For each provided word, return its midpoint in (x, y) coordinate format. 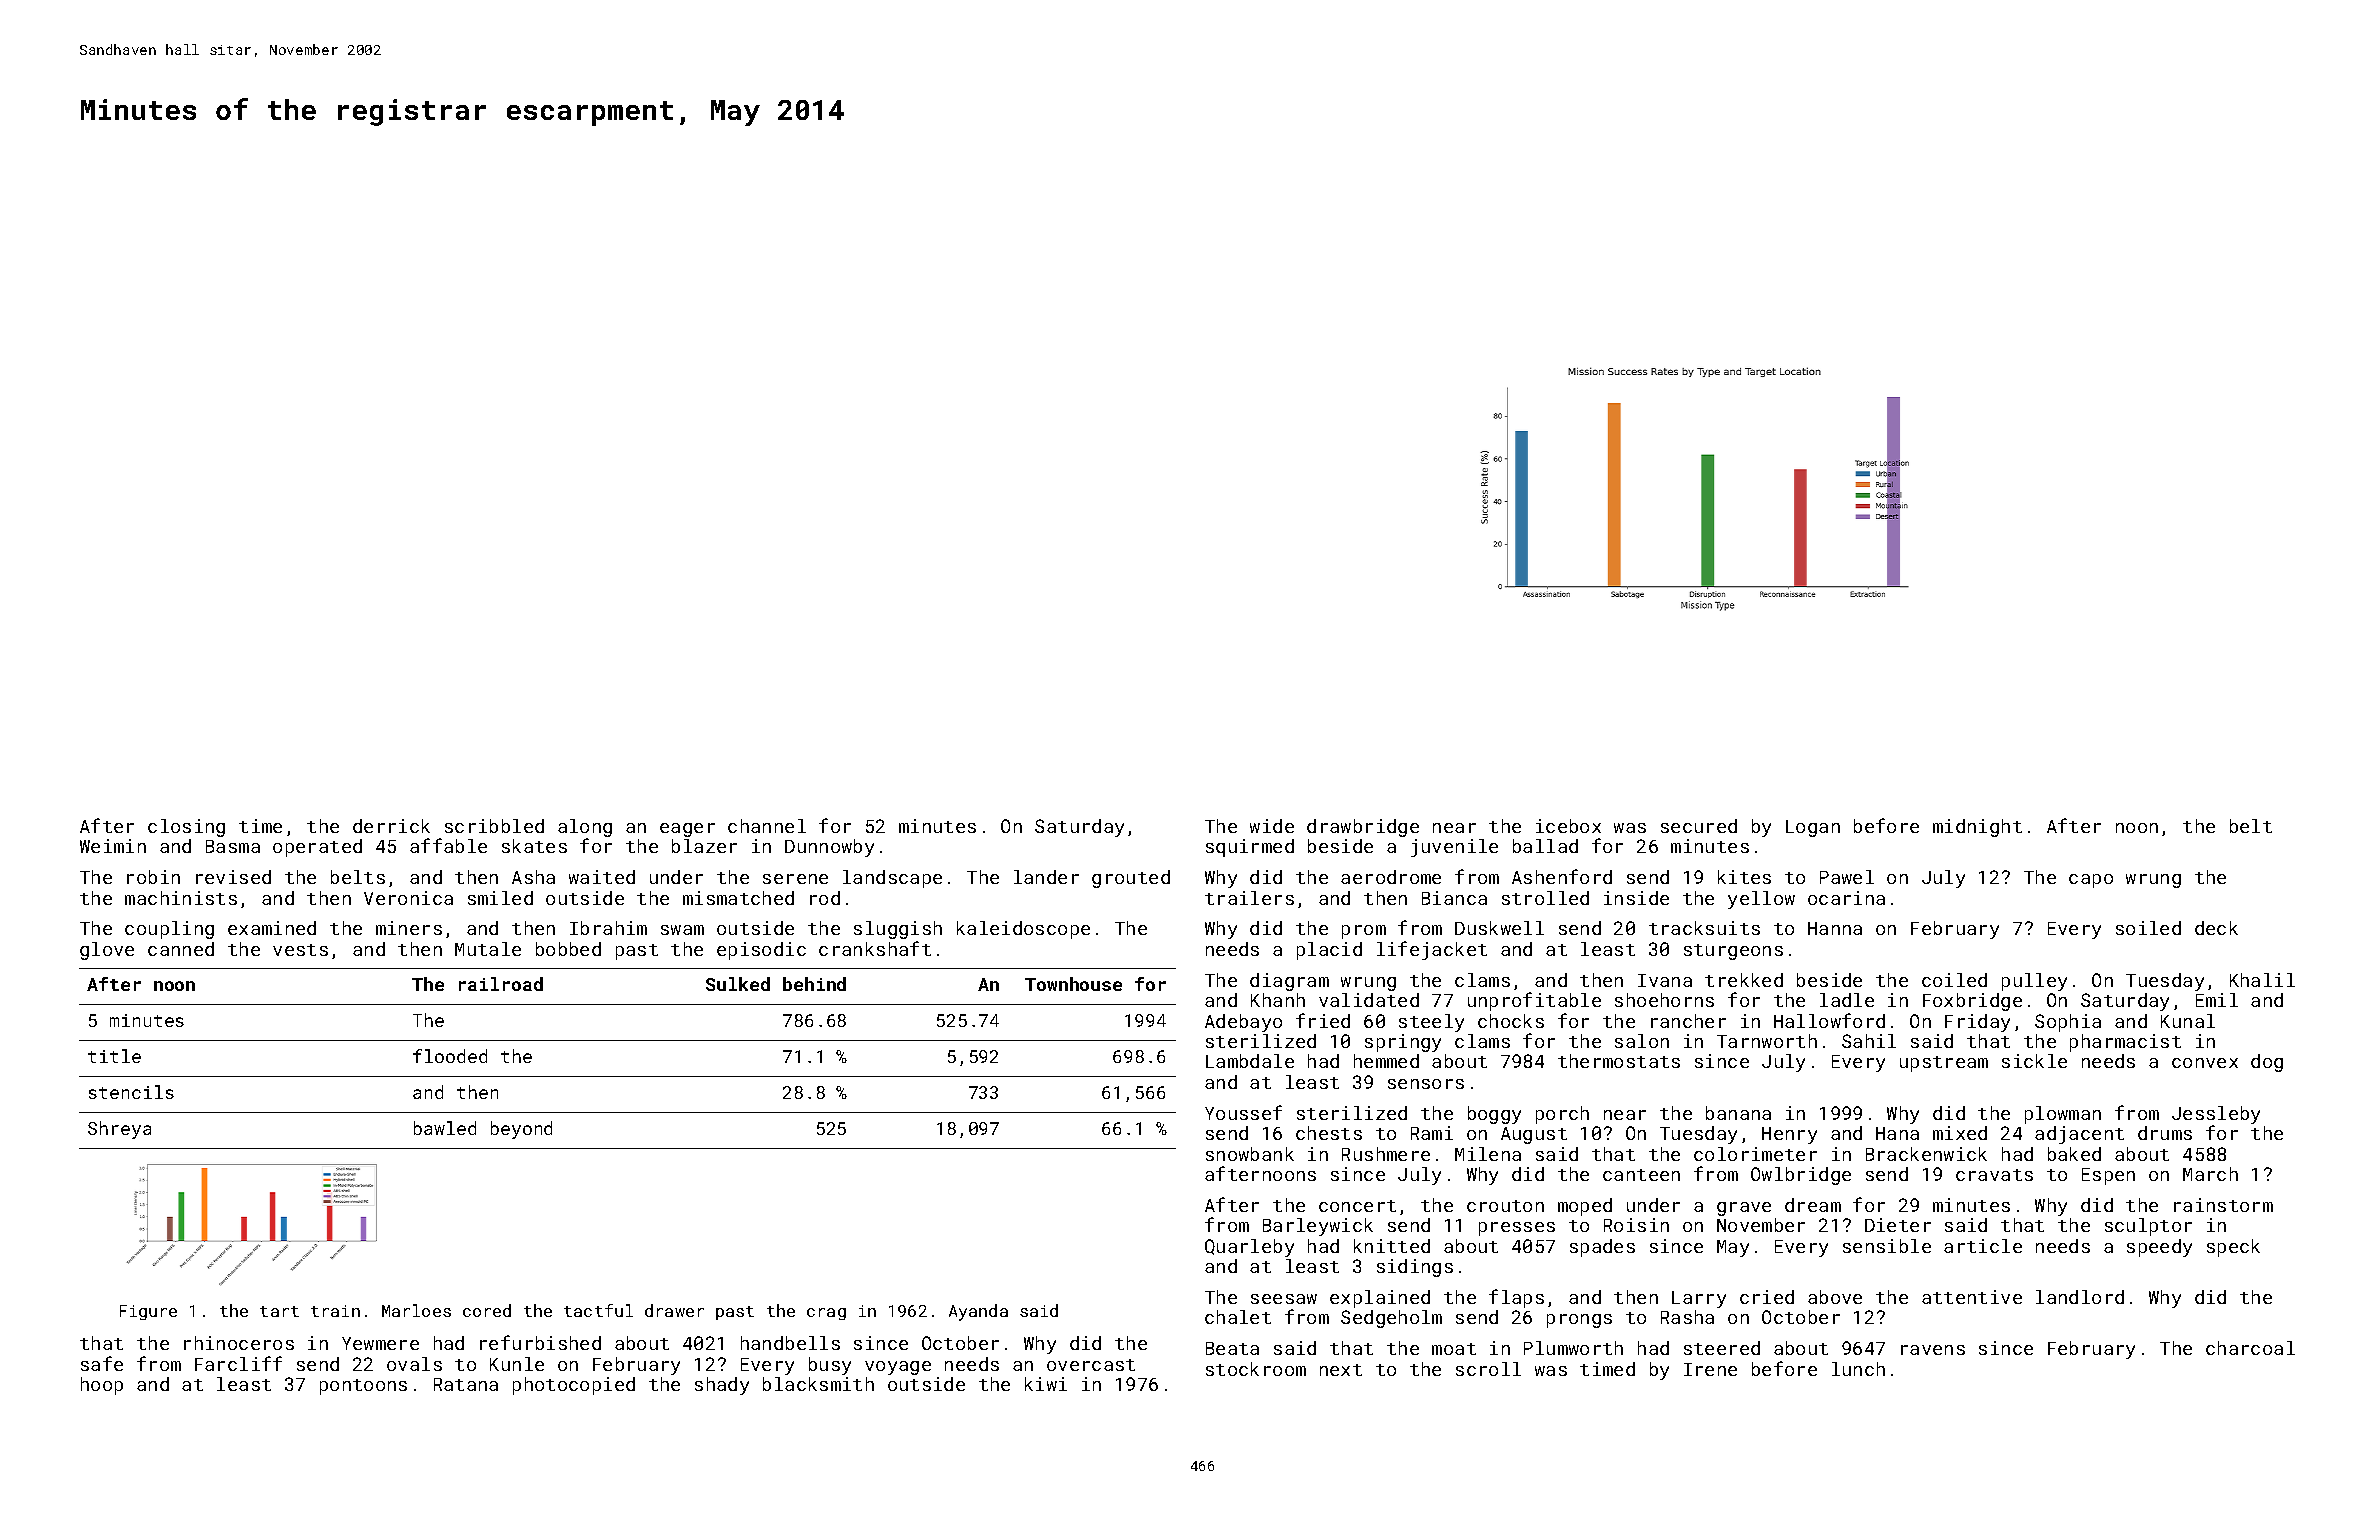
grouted (1131, 879)
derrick (391, 826)
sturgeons (1733, 952)
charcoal (2250, 1348)
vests (300, 950)
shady (722, 1386)
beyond (521, 1130)
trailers (1249, 898)
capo (2091, 881)
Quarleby (1249, 1248)
